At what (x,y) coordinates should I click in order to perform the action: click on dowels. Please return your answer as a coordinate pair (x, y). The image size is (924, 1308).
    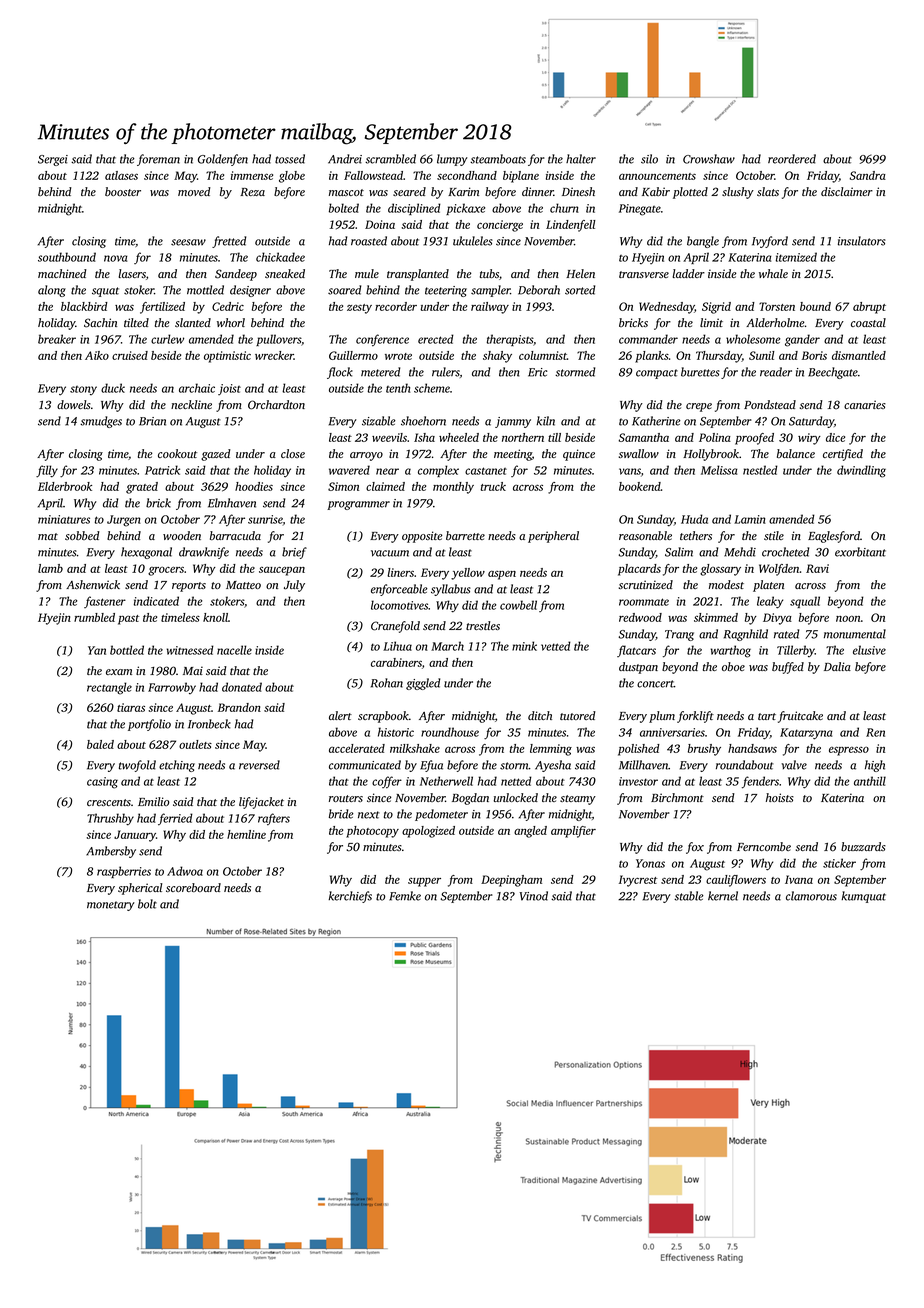
    Looking at the image, I should click on (74, 404).
